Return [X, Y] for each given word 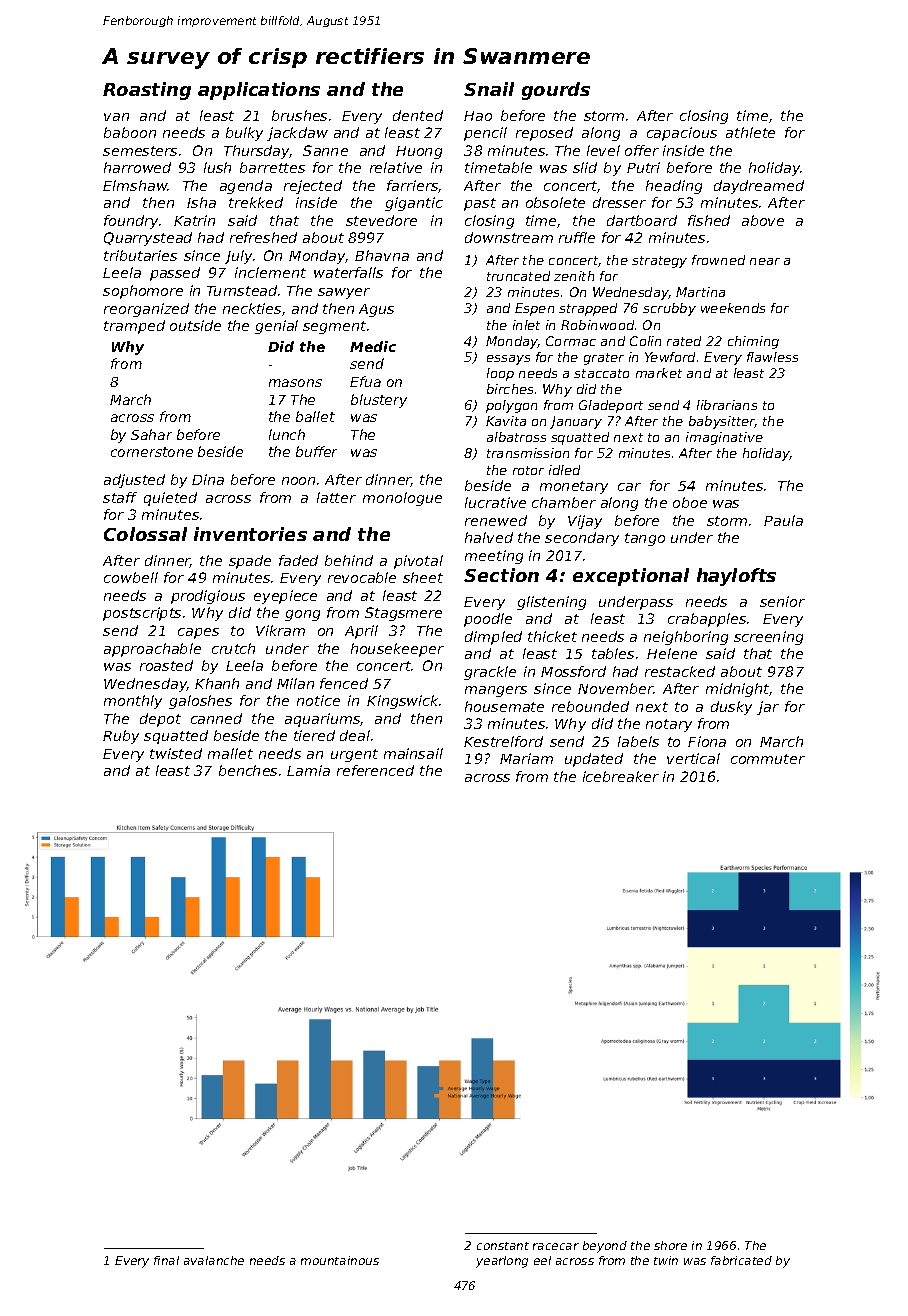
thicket [552, 636]
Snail [489, 89]
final [166, 1260]
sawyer [344, 293]
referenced [375, 770]
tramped [134, 327]
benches [248, 770]
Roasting [147, 91]
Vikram [280, 630]
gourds [556, 91]
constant [503, 1246]
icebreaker [621, 776]
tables [613, 653]
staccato [601, 373]
